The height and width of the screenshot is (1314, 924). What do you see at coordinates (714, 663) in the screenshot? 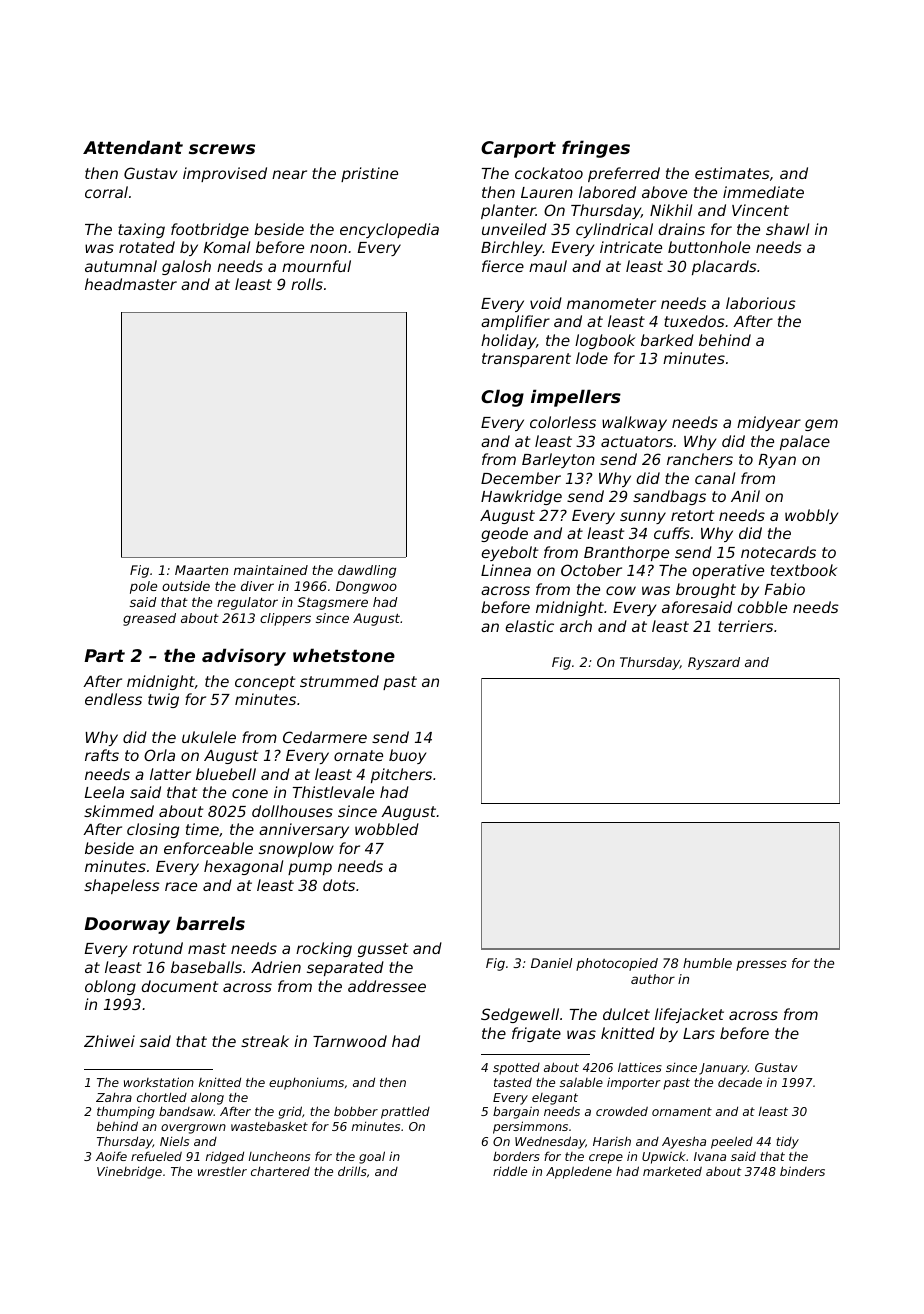
I see `Ryszard` at bounding box center [714, 663].
